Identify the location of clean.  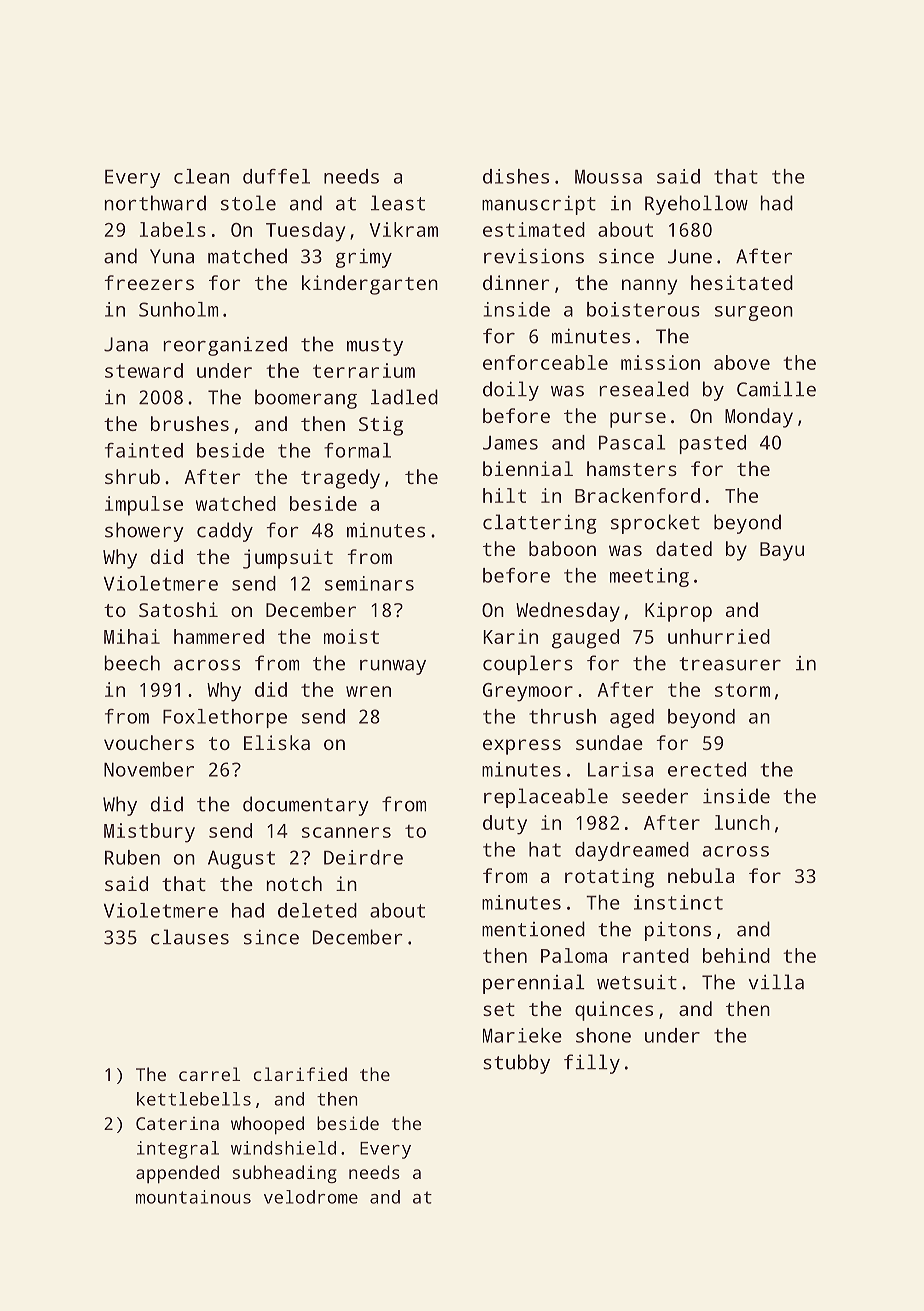
(201, 176).
